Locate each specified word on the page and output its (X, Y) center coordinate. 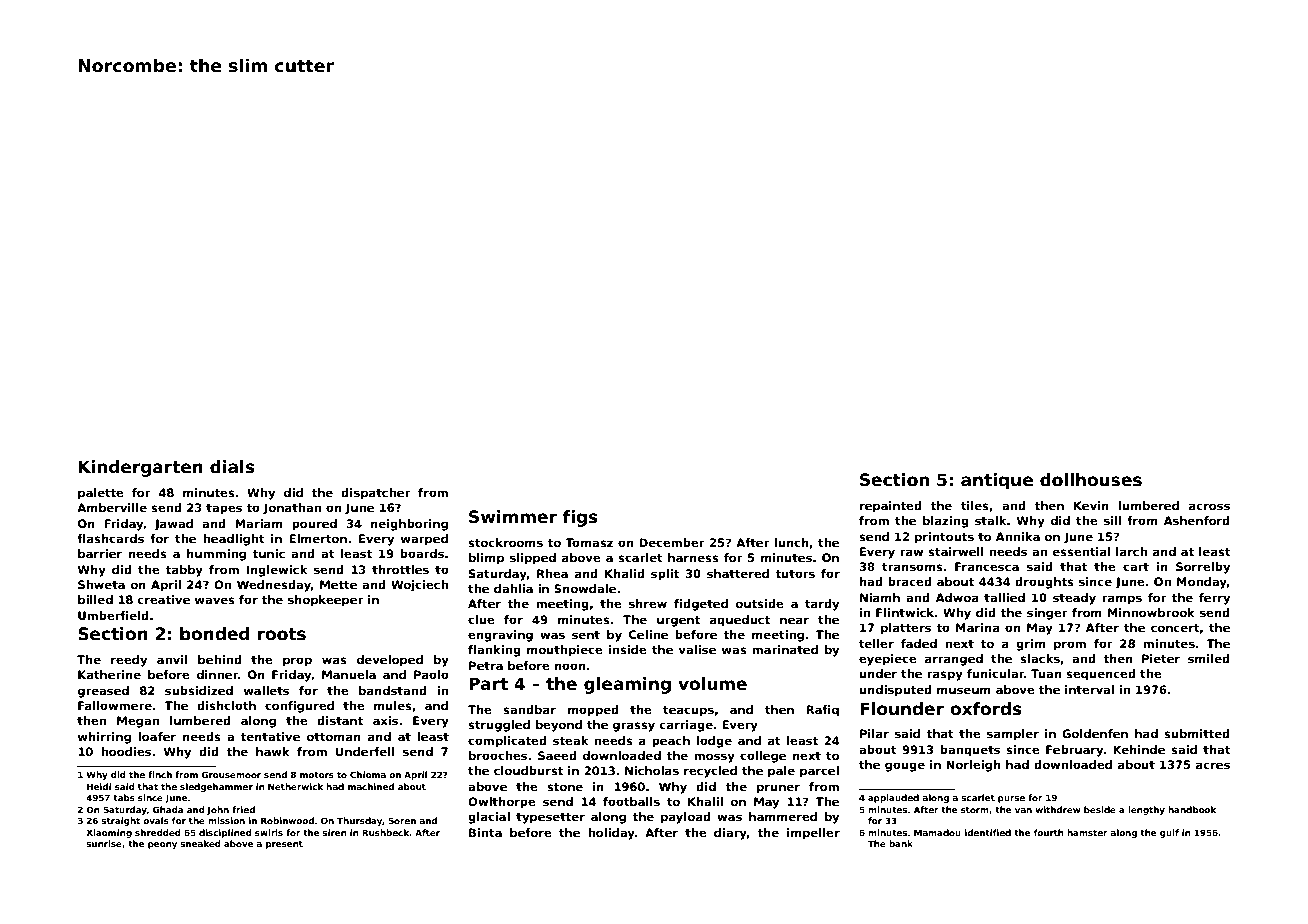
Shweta (101, 584)
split (665, 575)
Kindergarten (141, 468)
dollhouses (1091, 480)
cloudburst (528, 770)
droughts (1044, 583)
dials (232, 467)
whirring (104, 738)
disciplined (225, 833)
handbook (1192, 809)
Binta (485, 832)
